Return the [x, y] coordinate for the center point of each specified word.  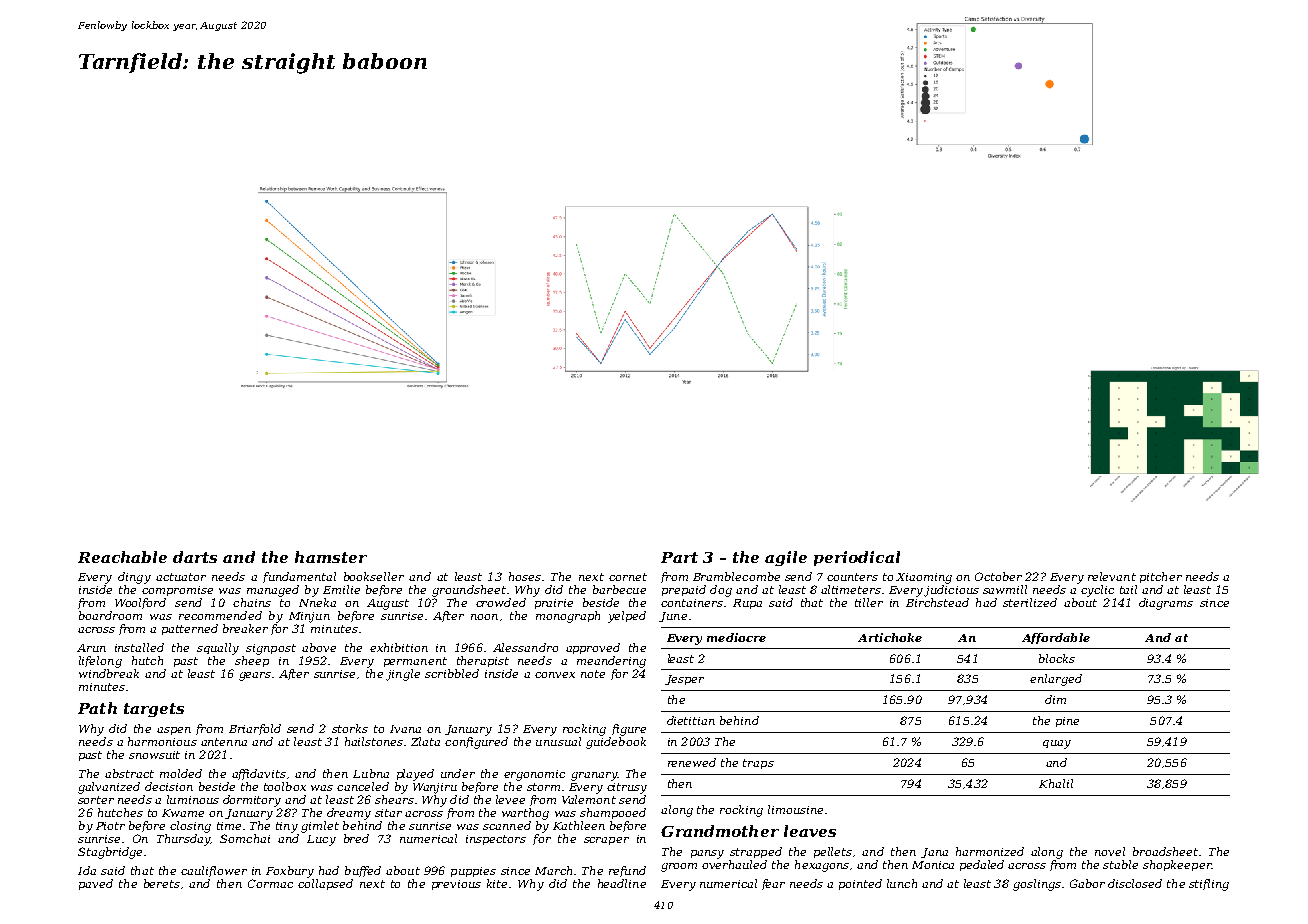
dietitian [691, 720]
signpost [271, 649]
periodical [857, 558]
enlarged [1056, 680]
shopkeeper [1177, 865]
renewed [692, 762]
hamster [331, 557]
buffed [363, 871]
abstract [129, 773]
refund [627, 871]
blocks [1057, 658]
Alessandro [525, 647]
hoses [525, 576]
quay [1057, 744]
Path [97, 708]
